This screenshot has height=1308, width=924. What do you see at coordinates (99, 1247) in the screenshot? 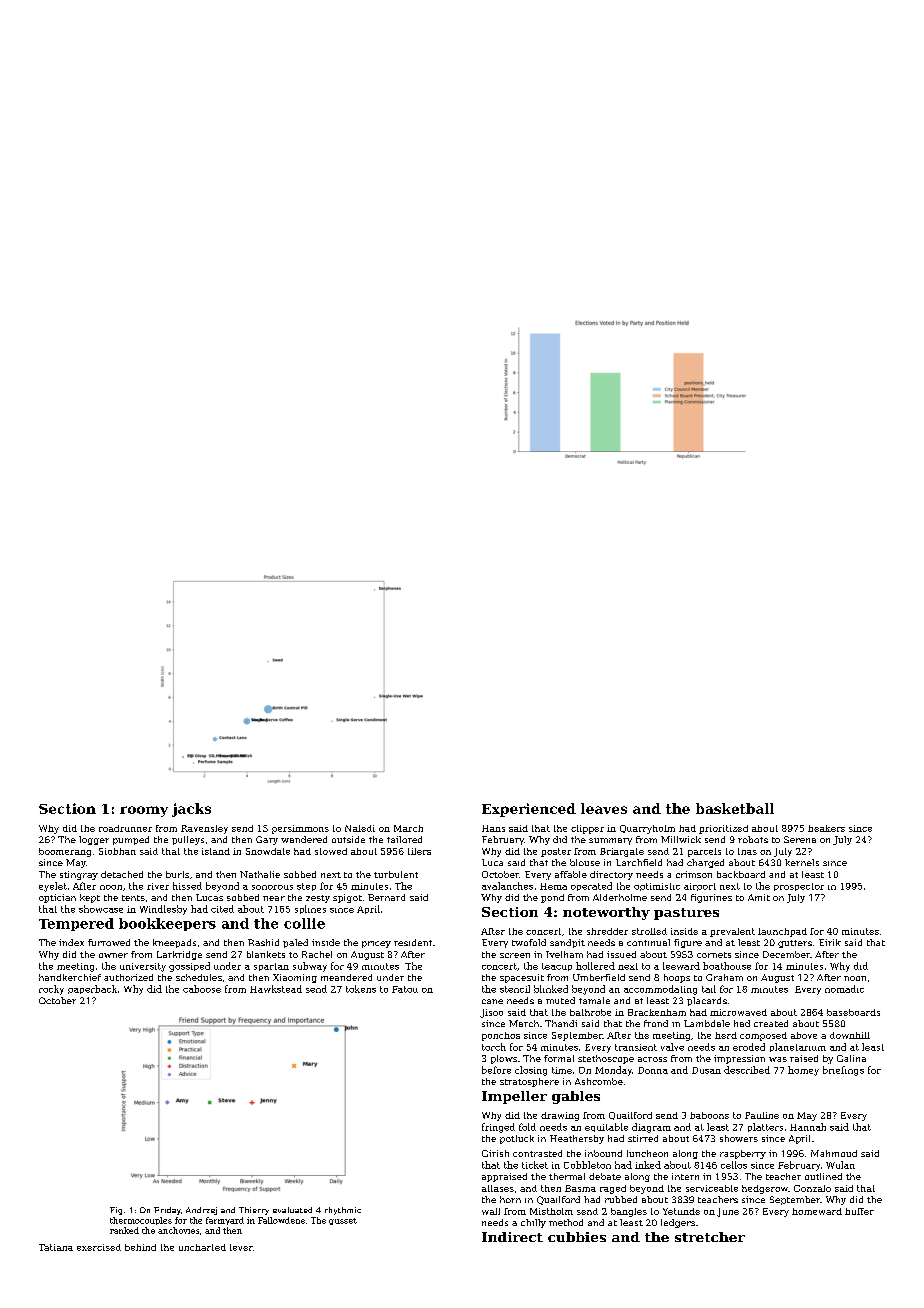
I see `exercised` at bounding box center [99, 1247].
